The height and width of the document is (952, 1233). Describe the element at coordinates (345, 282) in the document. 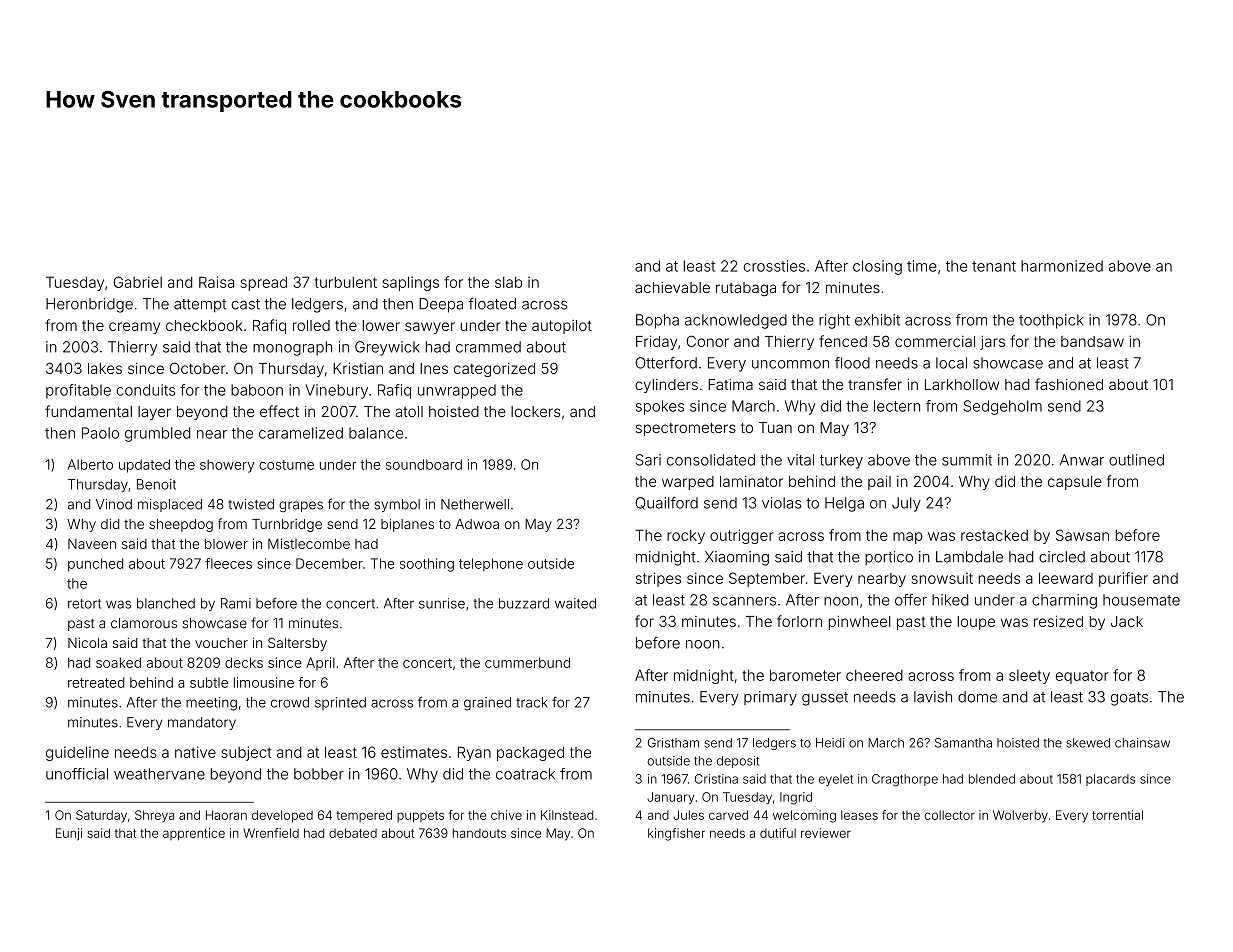

I see `turbulent` at that location.
